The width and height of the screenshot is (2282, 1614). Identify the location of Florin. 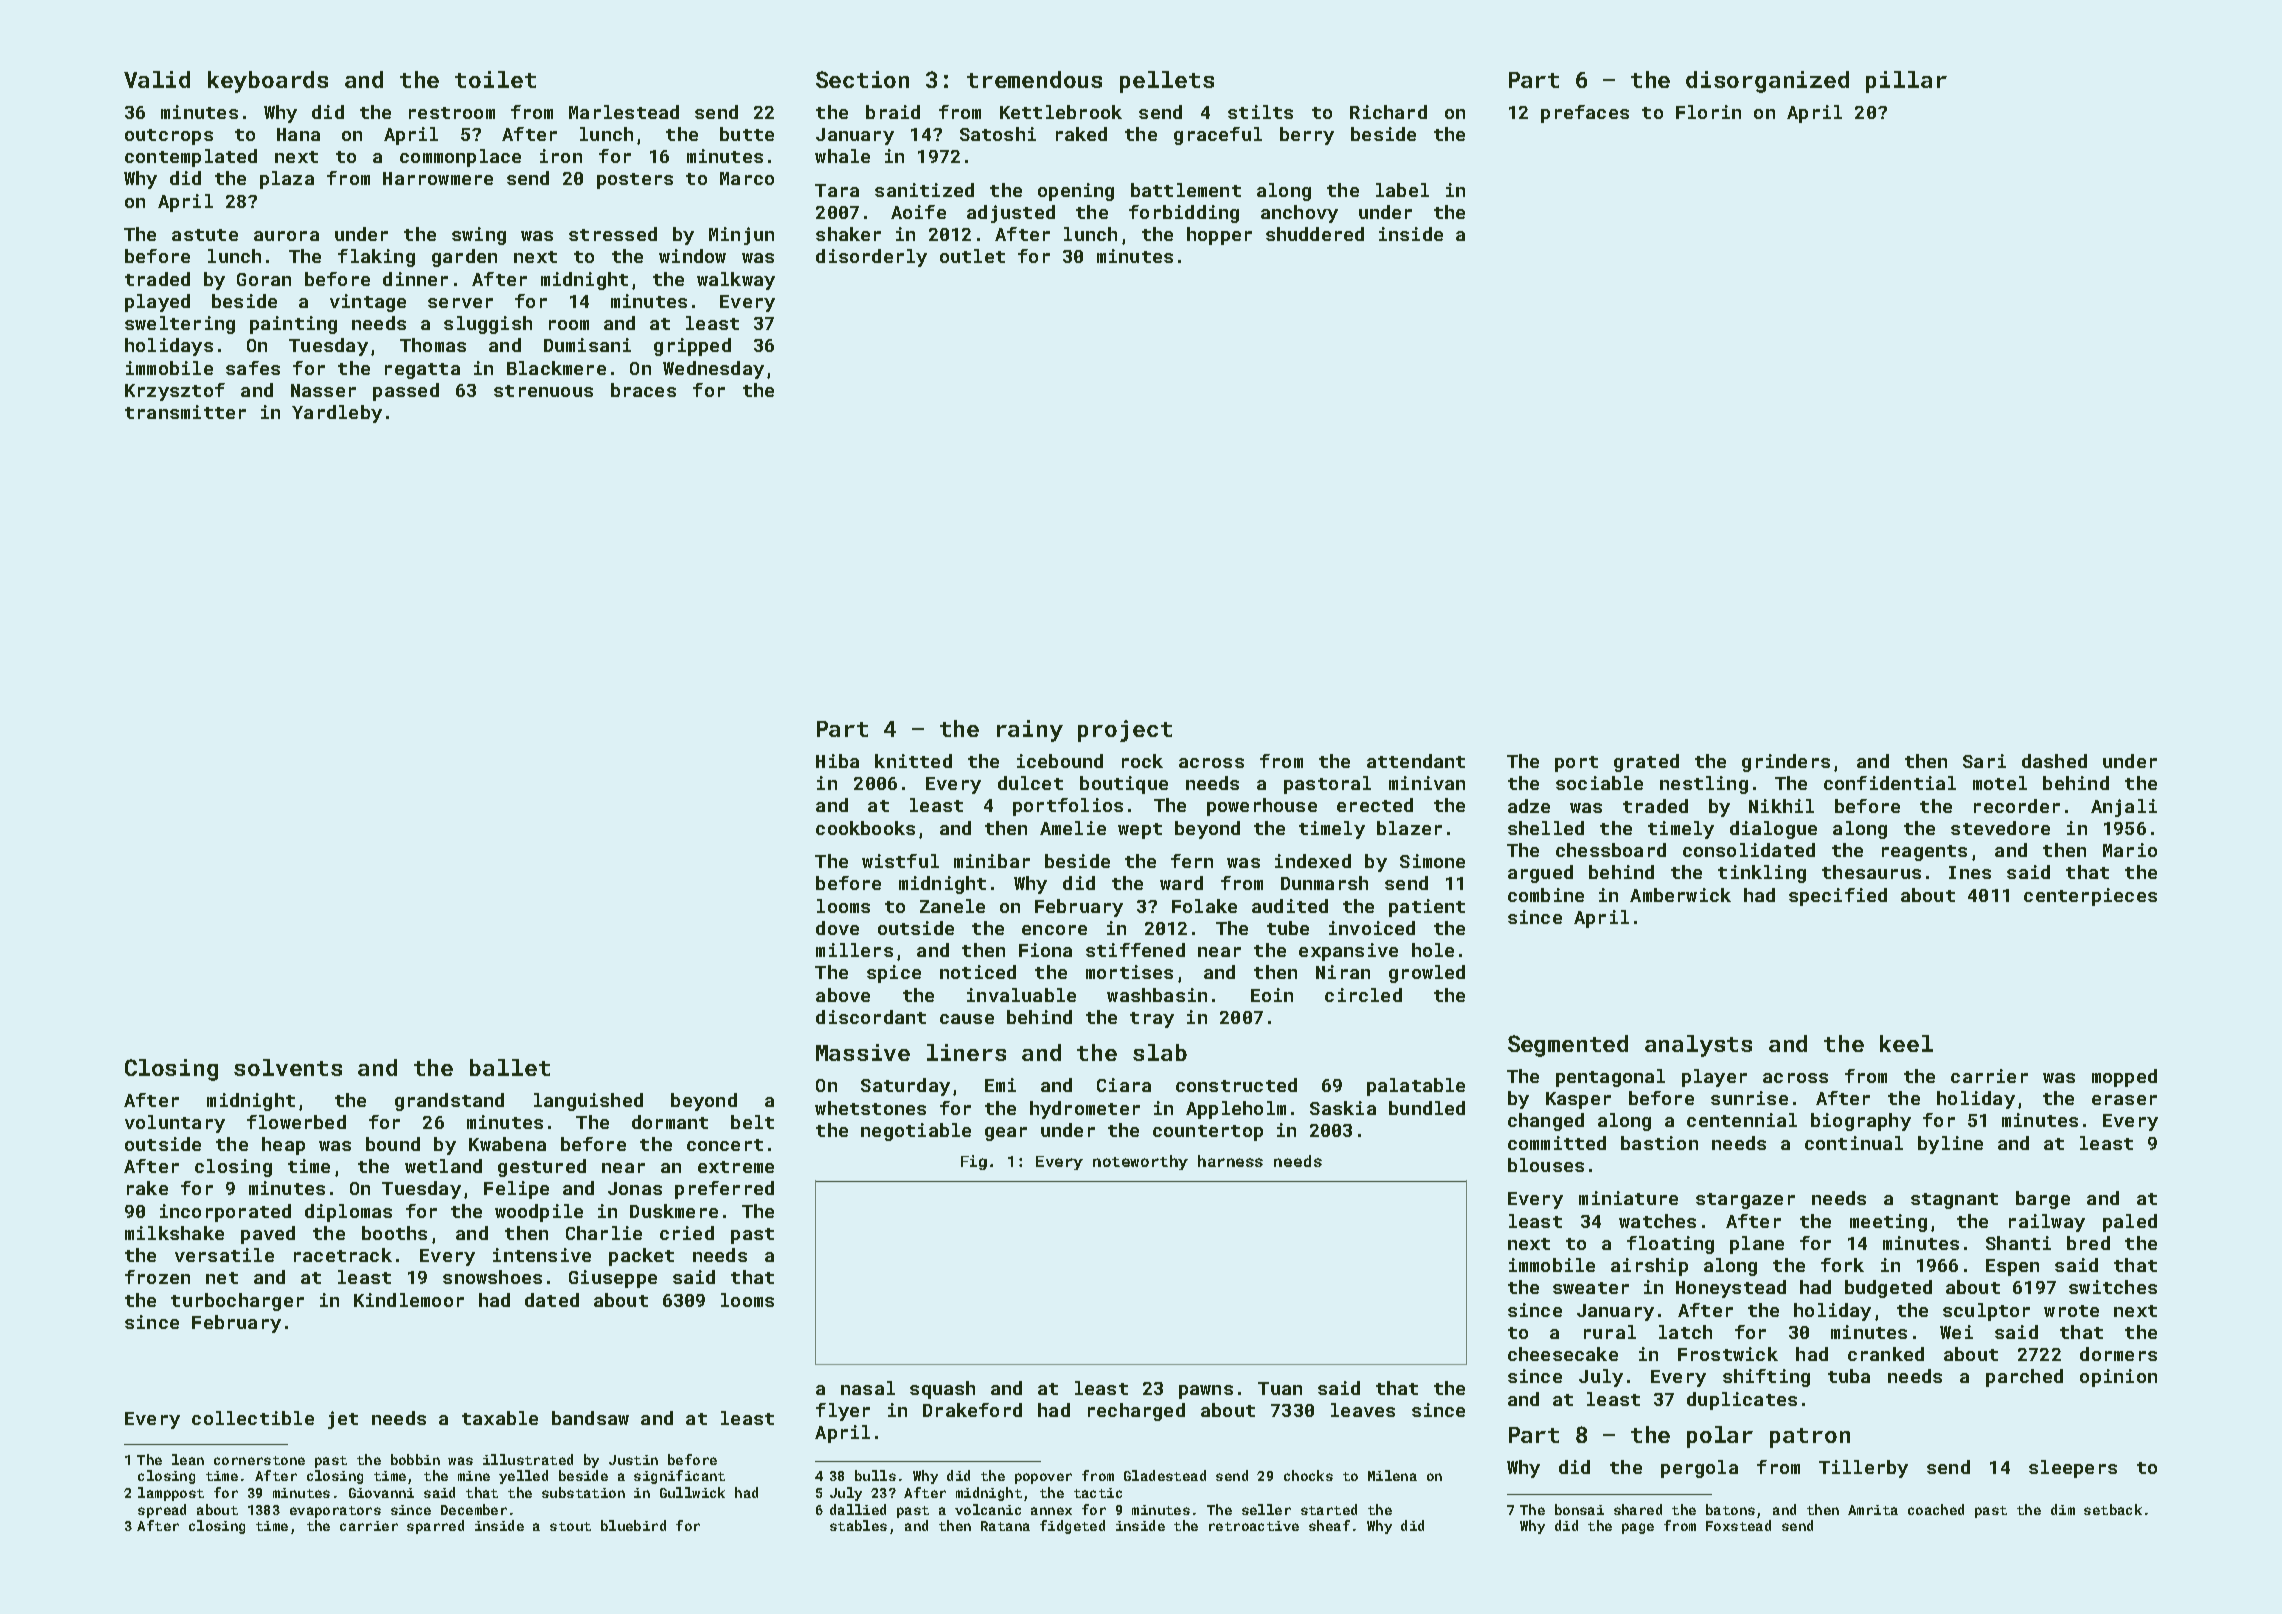
(1708, 112).
